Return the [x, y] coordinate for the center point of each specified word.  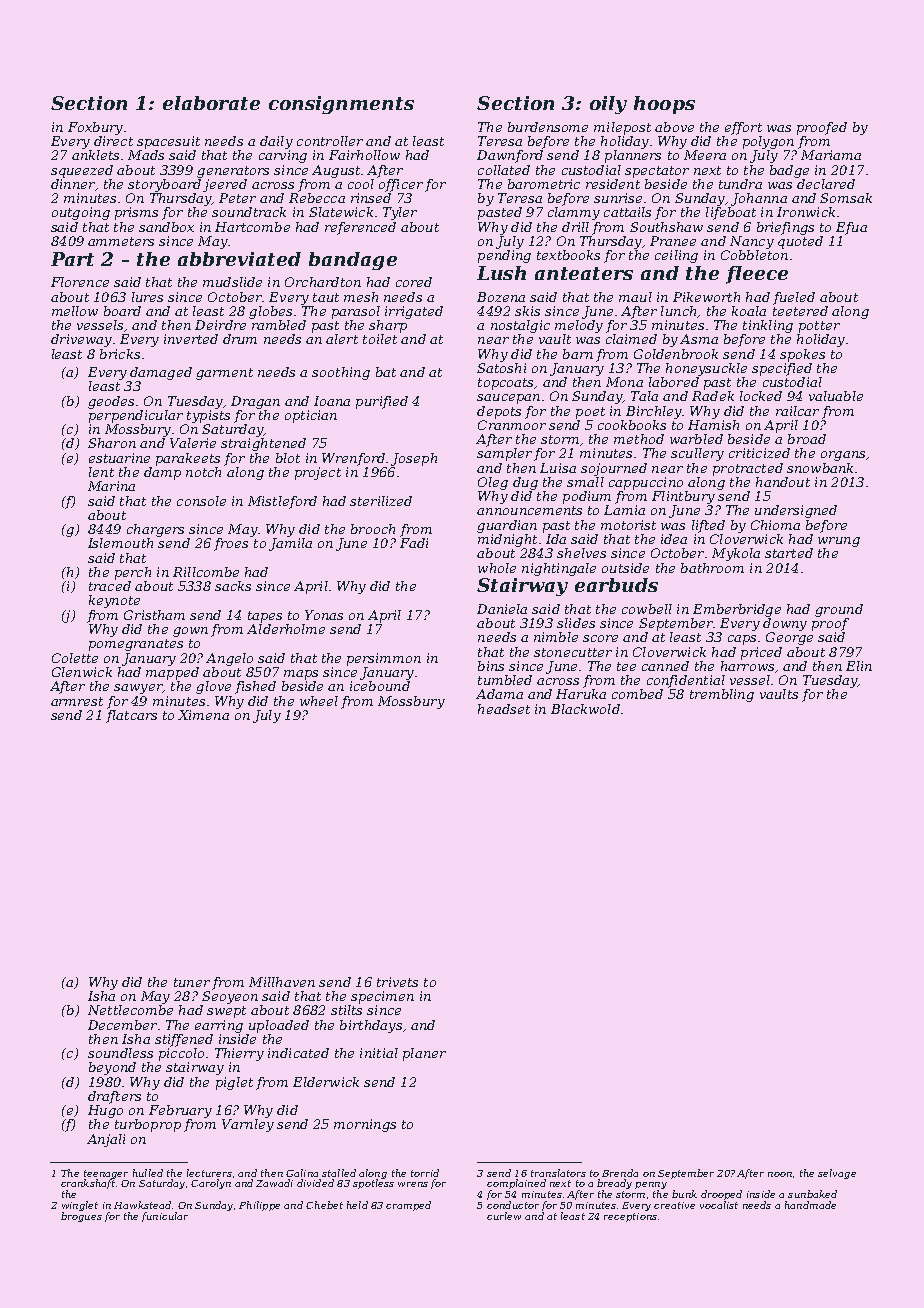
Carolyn [211, 1184]
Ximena [203, 715]
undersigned [796, 511]
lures [147, 297]
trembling [722, 695]
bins [491, 666]
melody [579, 326]
